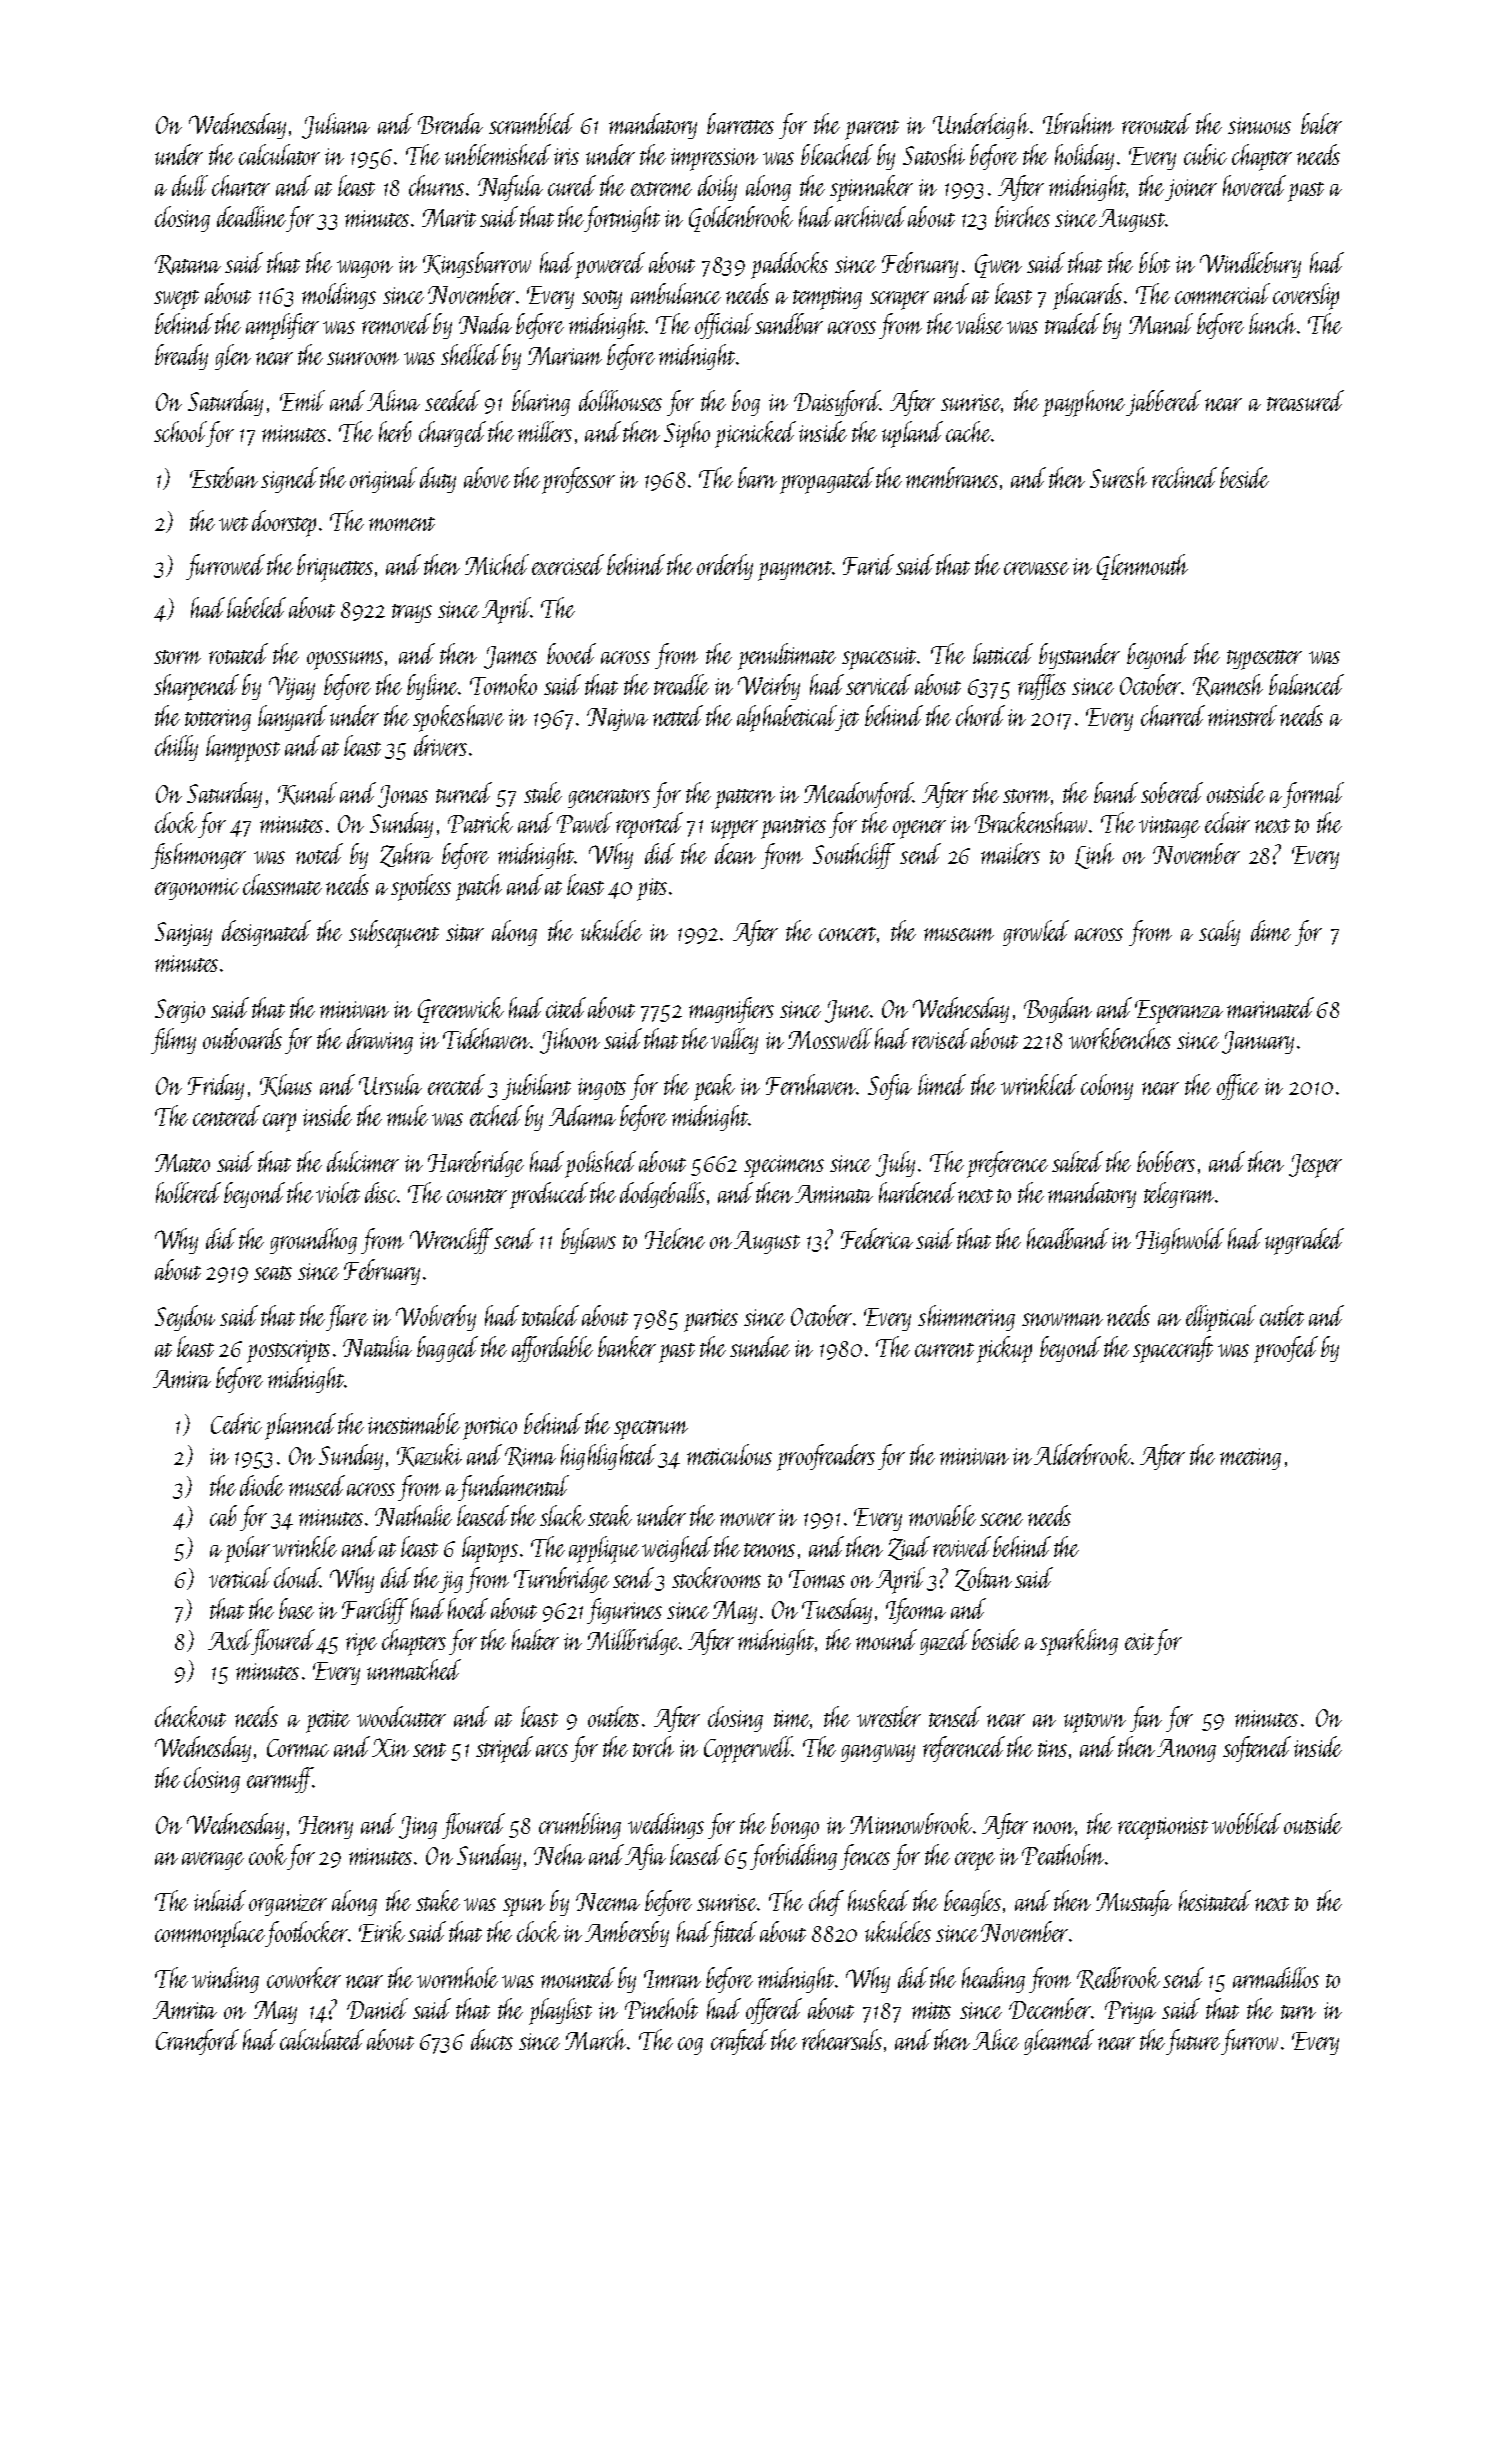 This image has width=1496, height=2464. Describe the element at coordinates (940, 1038) in the image. I see `revised` at that location.
